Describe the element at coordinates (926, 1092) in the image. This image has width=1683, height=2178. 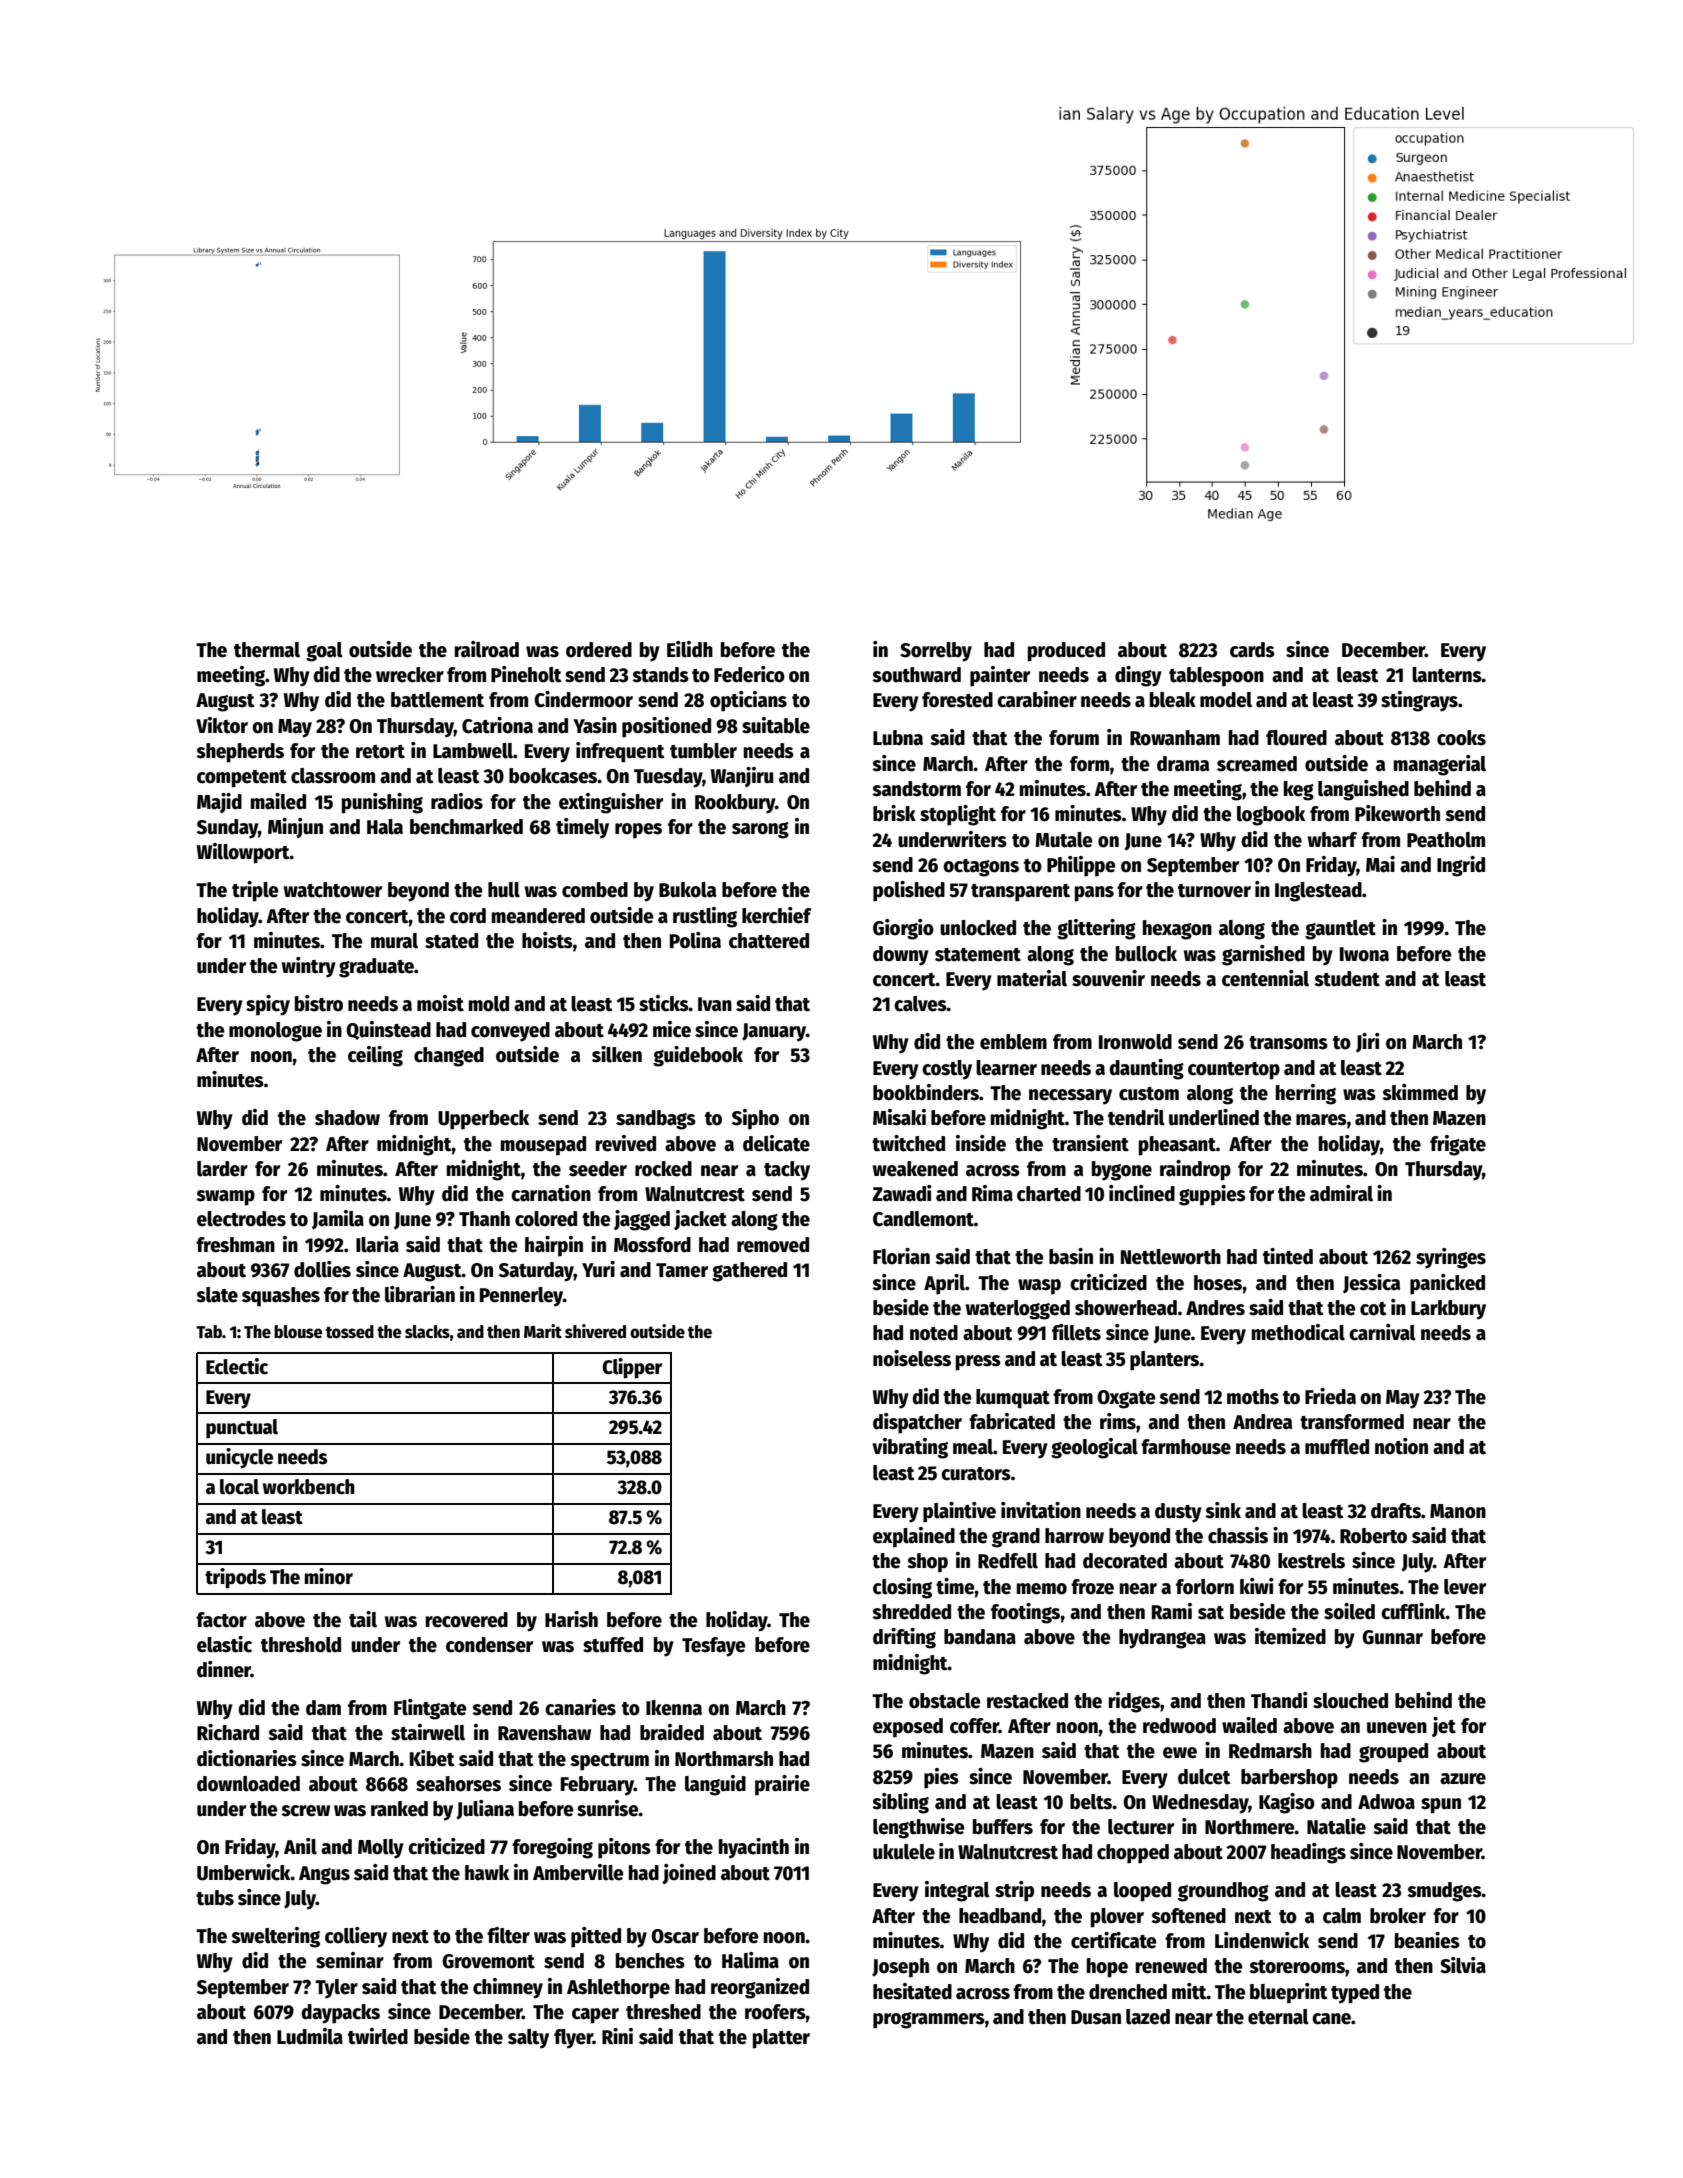
I see `bookbinders` at that location.
